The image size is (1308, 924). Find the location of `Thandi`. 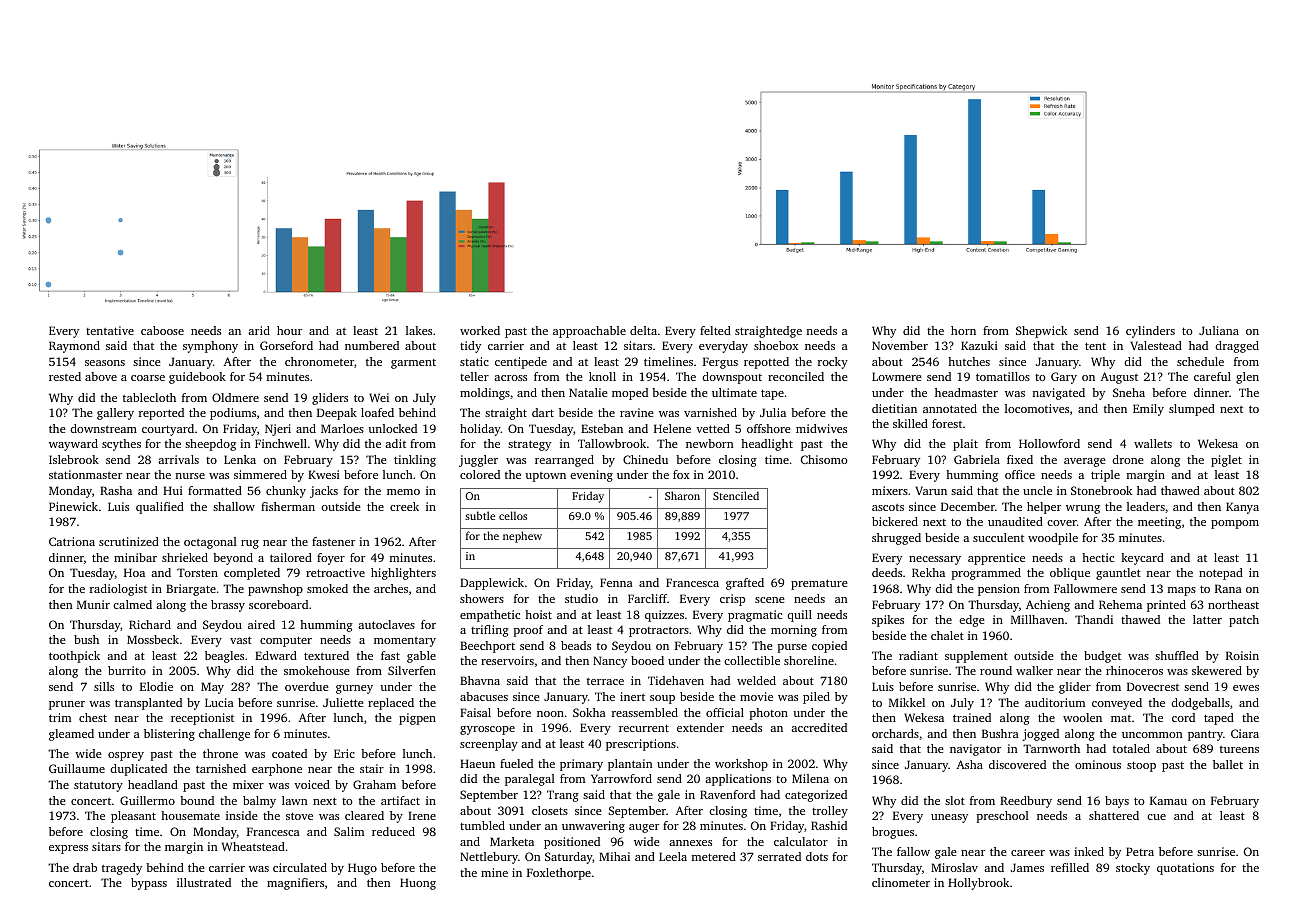

Thandi is located at coordinates (1094, 619).
